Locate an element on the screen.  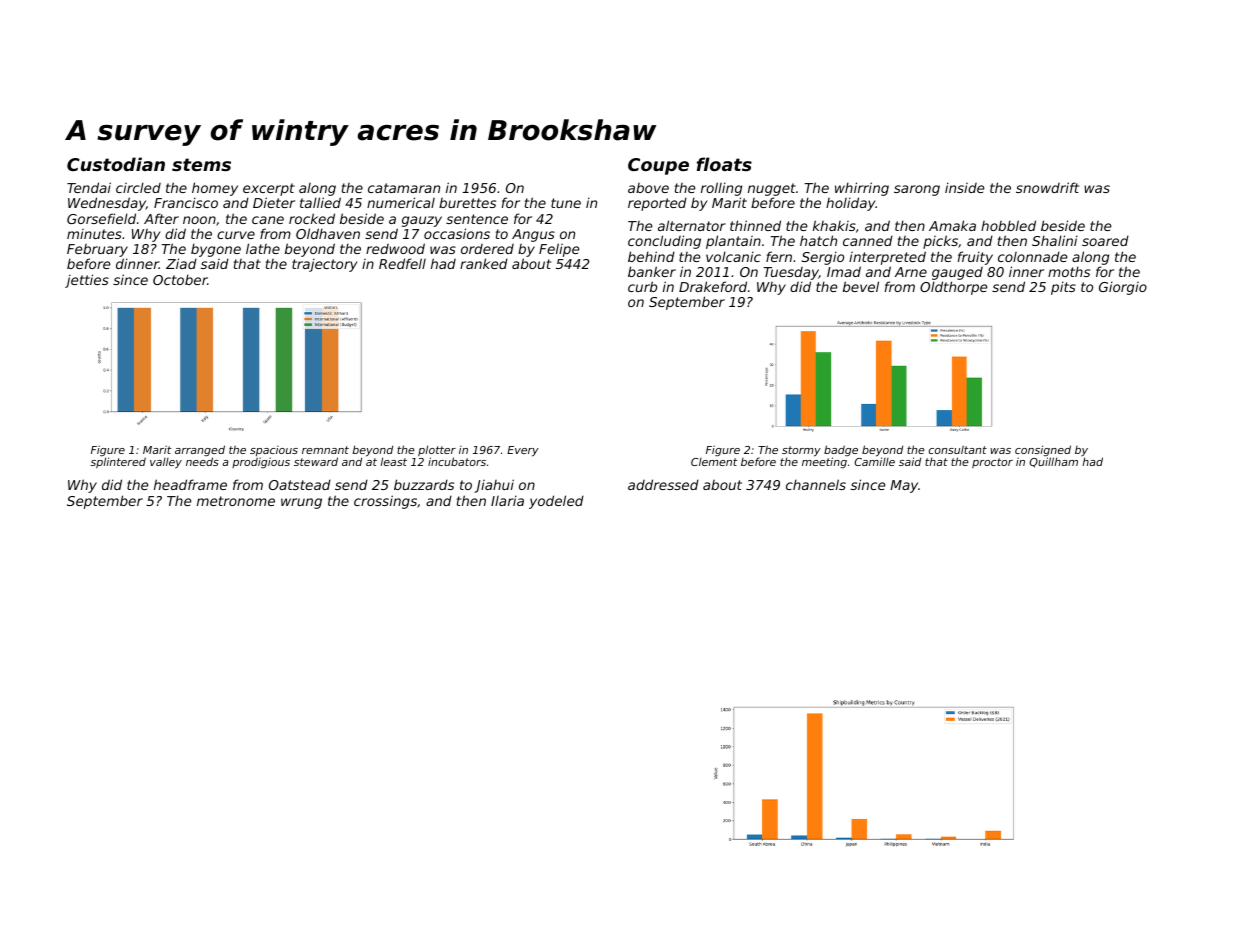
Oldthorpe is located at coordinates (953, 288).
